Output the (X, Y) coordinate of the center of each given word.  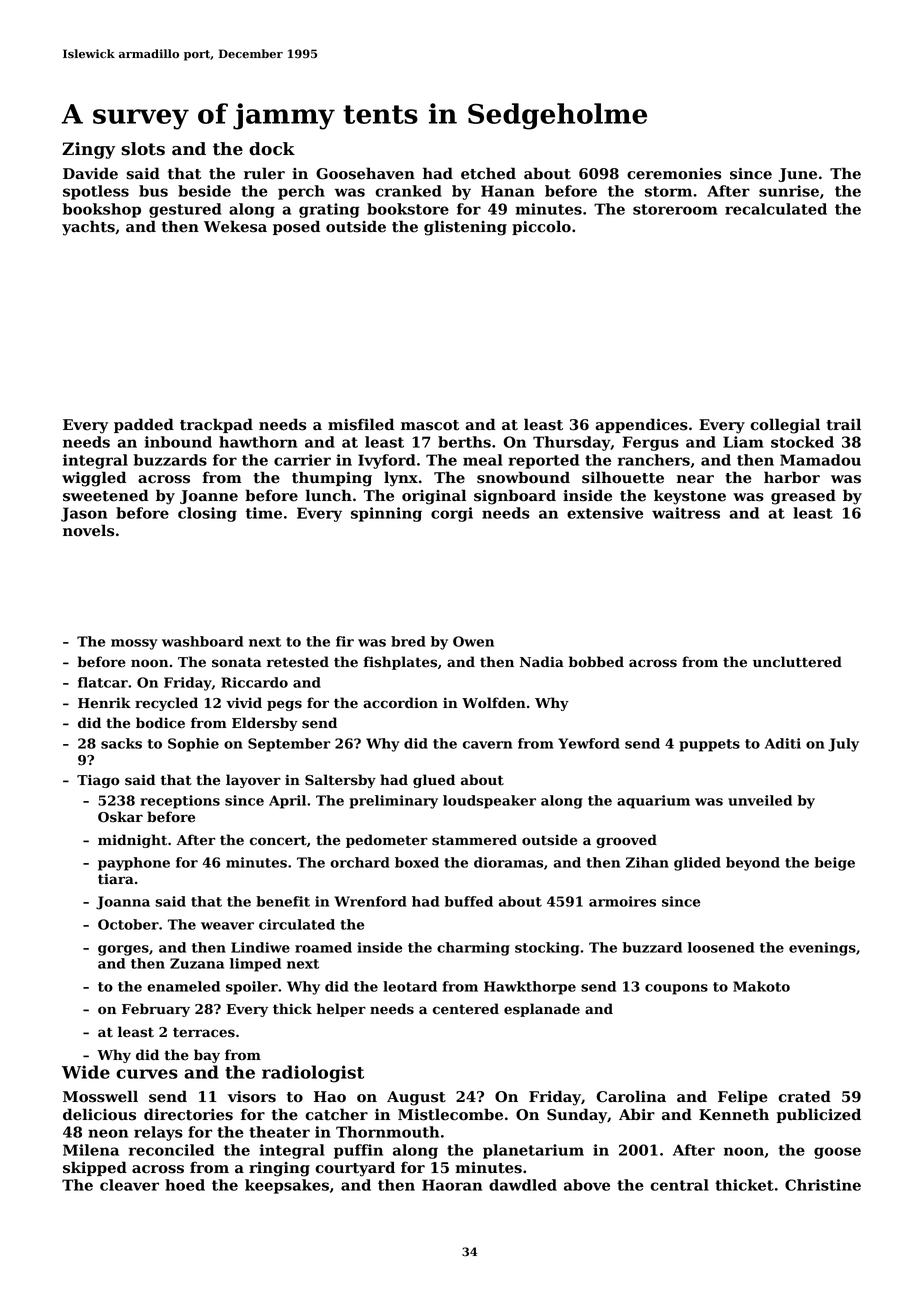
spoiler (252, 988)
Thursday (572, 443)
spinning (386, 514)
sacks (121, 743)
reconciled (171, 1150)
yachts (88, 228)
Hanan (508, 191)
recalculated (776, 209)
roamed (323, 947)
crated (804, 1096)
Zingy (88, 150)
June (797, 175)
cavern (487, 745)
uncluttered (797, 662)
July (843, 745)
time (264, 513)
